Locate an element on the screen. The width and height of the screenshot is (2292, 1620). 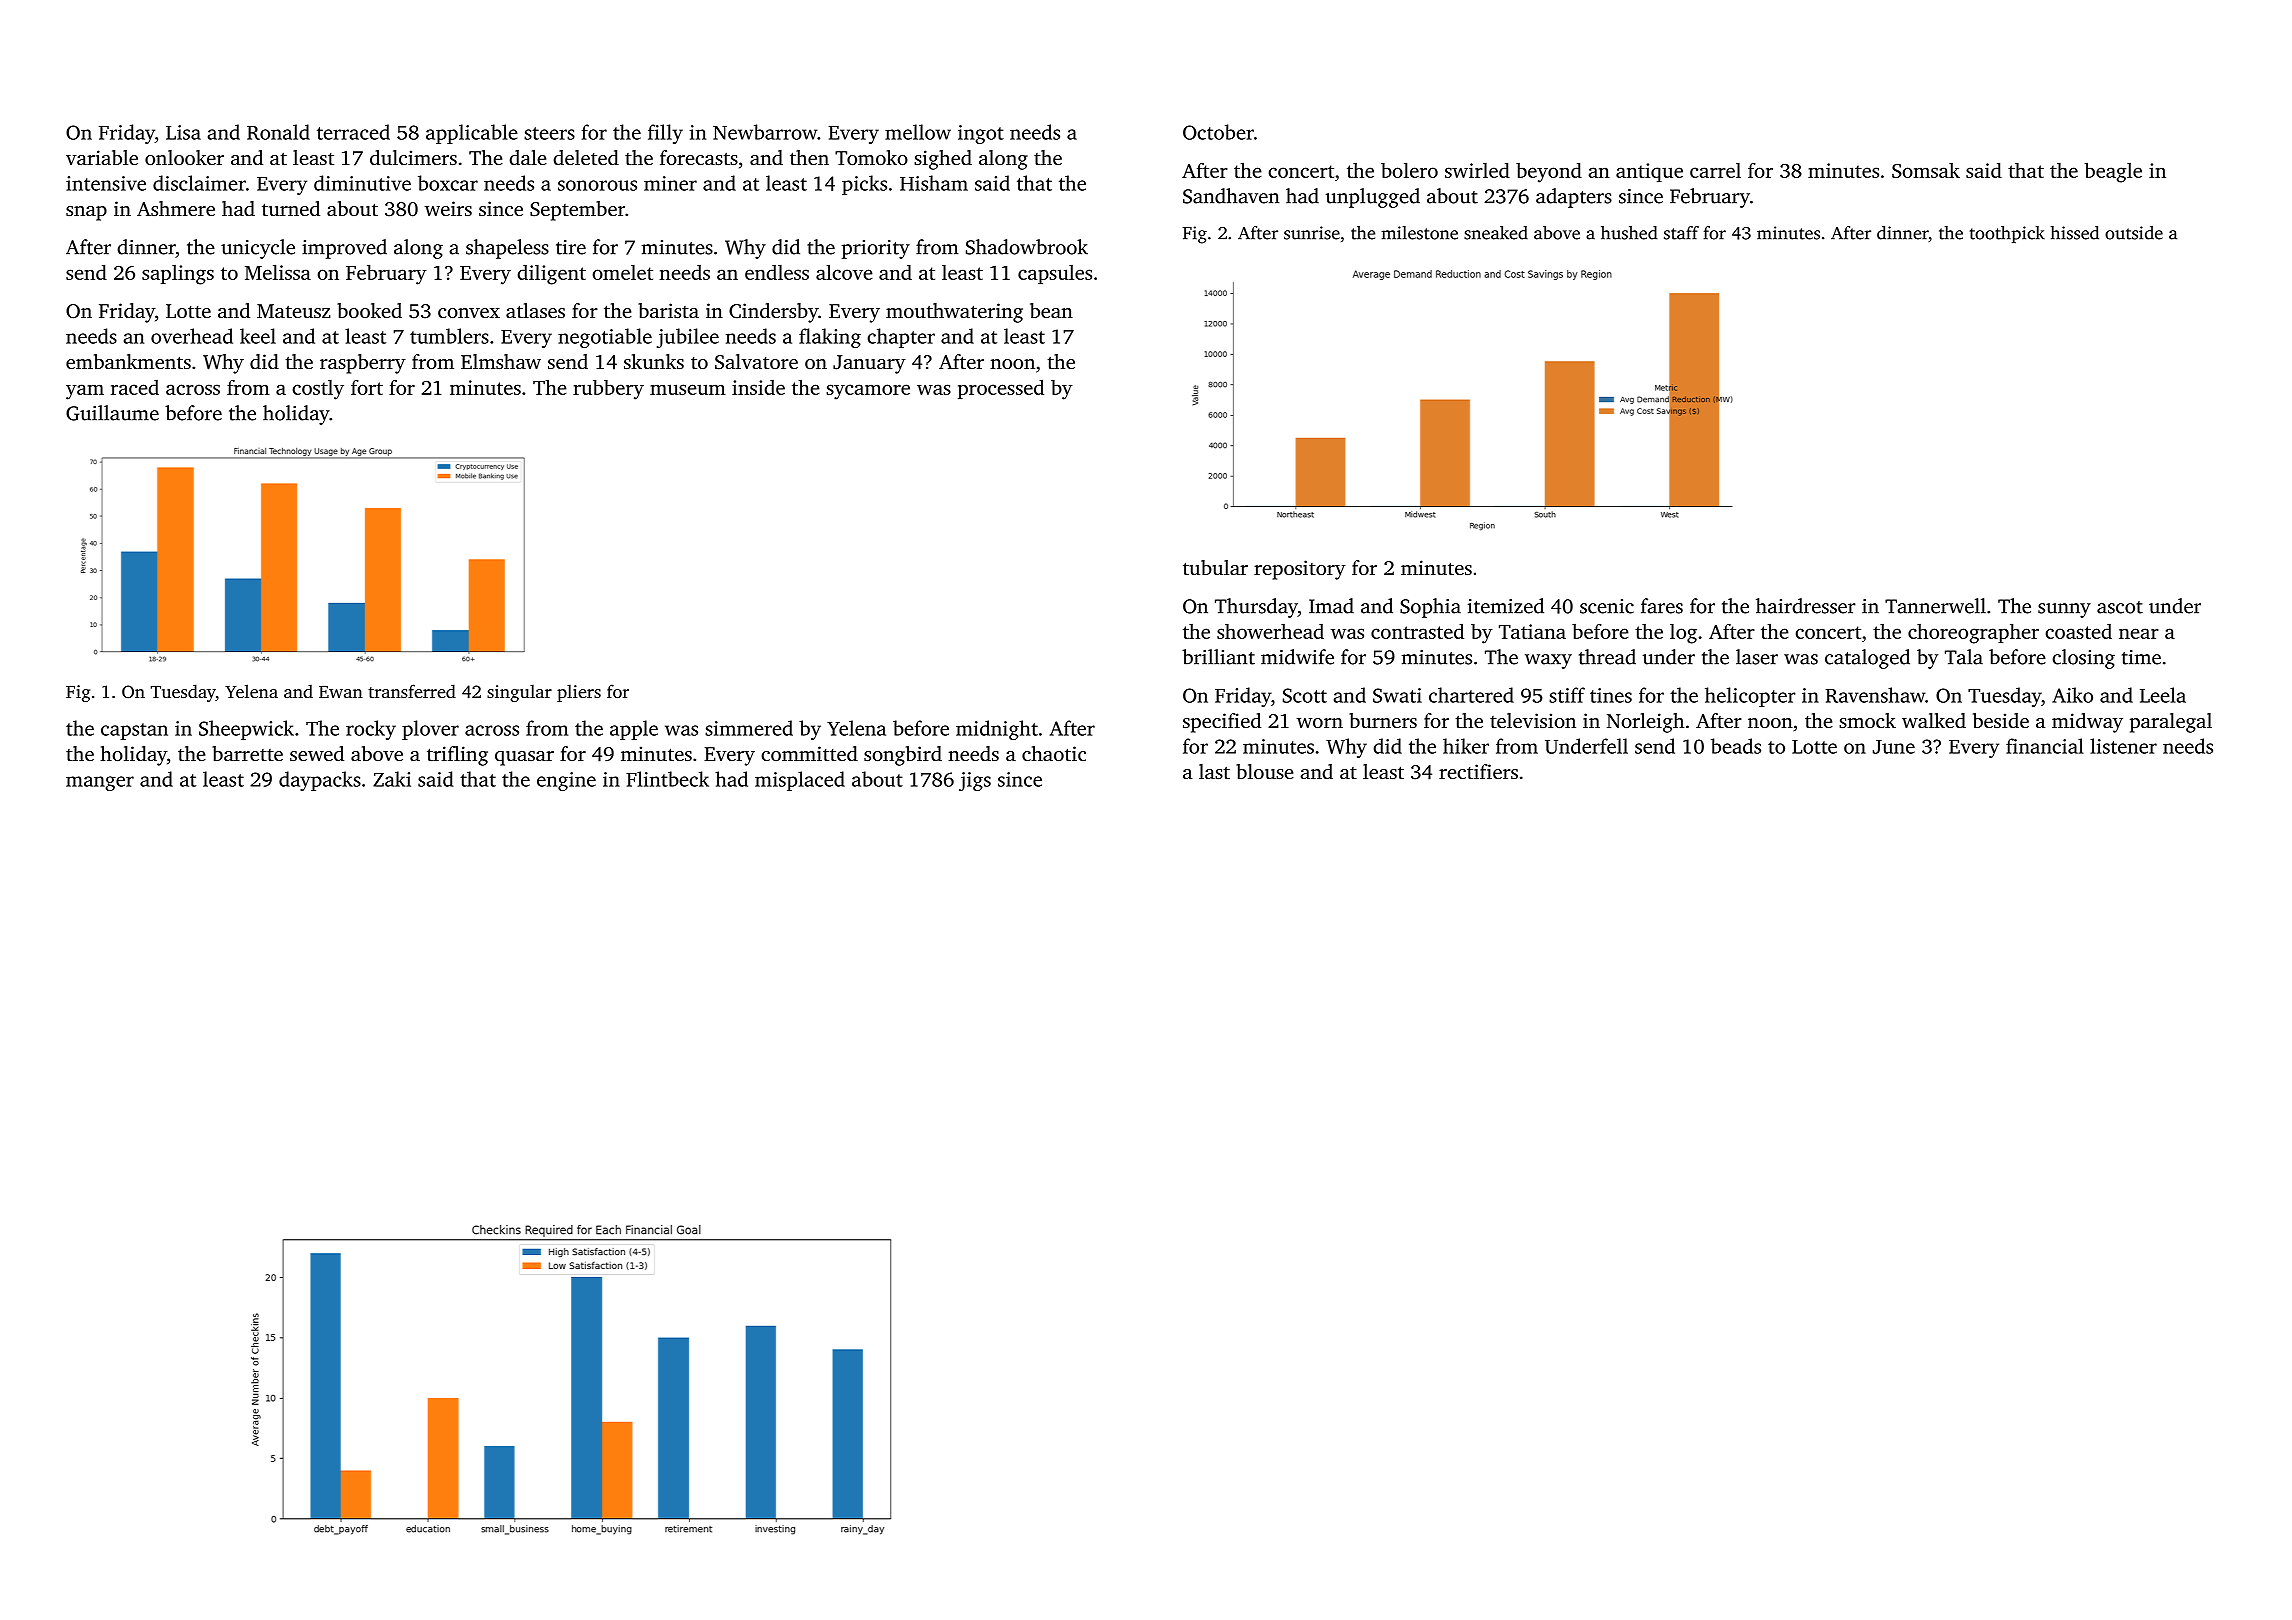
listener is located at coordinates (2123, 746).
